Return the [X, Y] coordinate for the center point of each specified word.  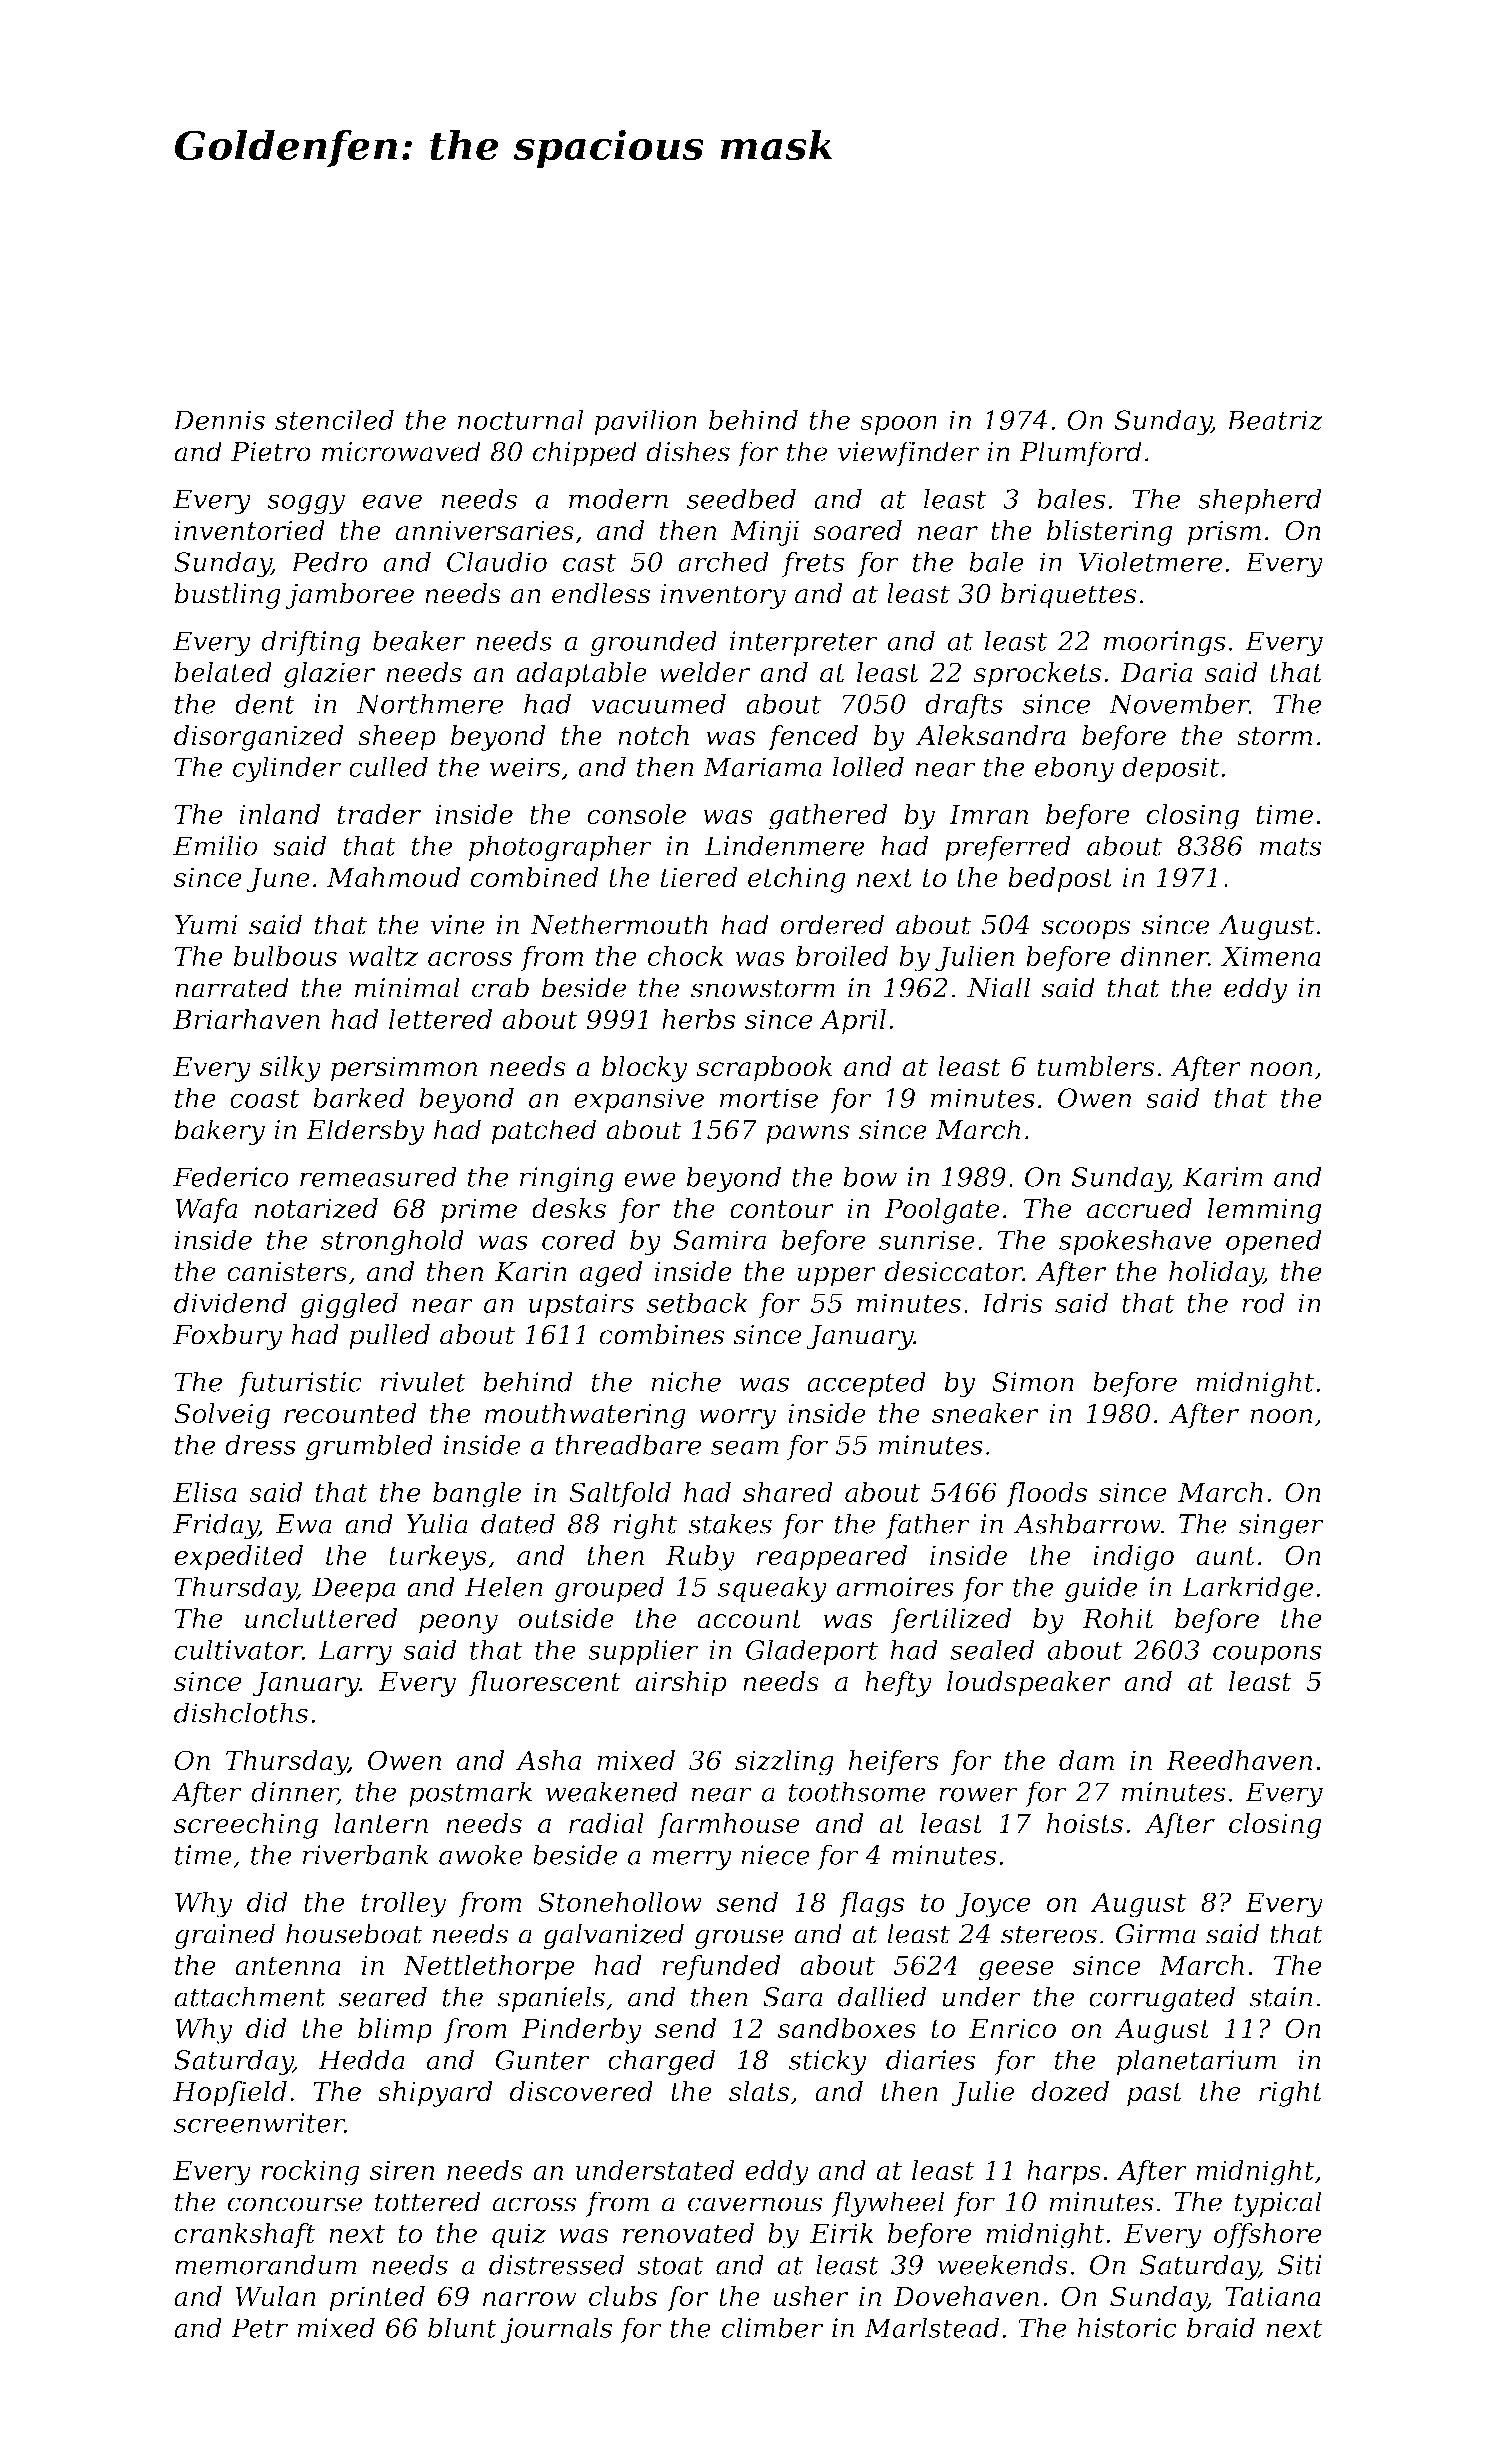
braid [1221, 2327]
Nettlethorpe [488, 1968]
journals [556, 2330]
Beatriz [1274, 420]
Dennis [219, 420]
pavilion [645, 422]
